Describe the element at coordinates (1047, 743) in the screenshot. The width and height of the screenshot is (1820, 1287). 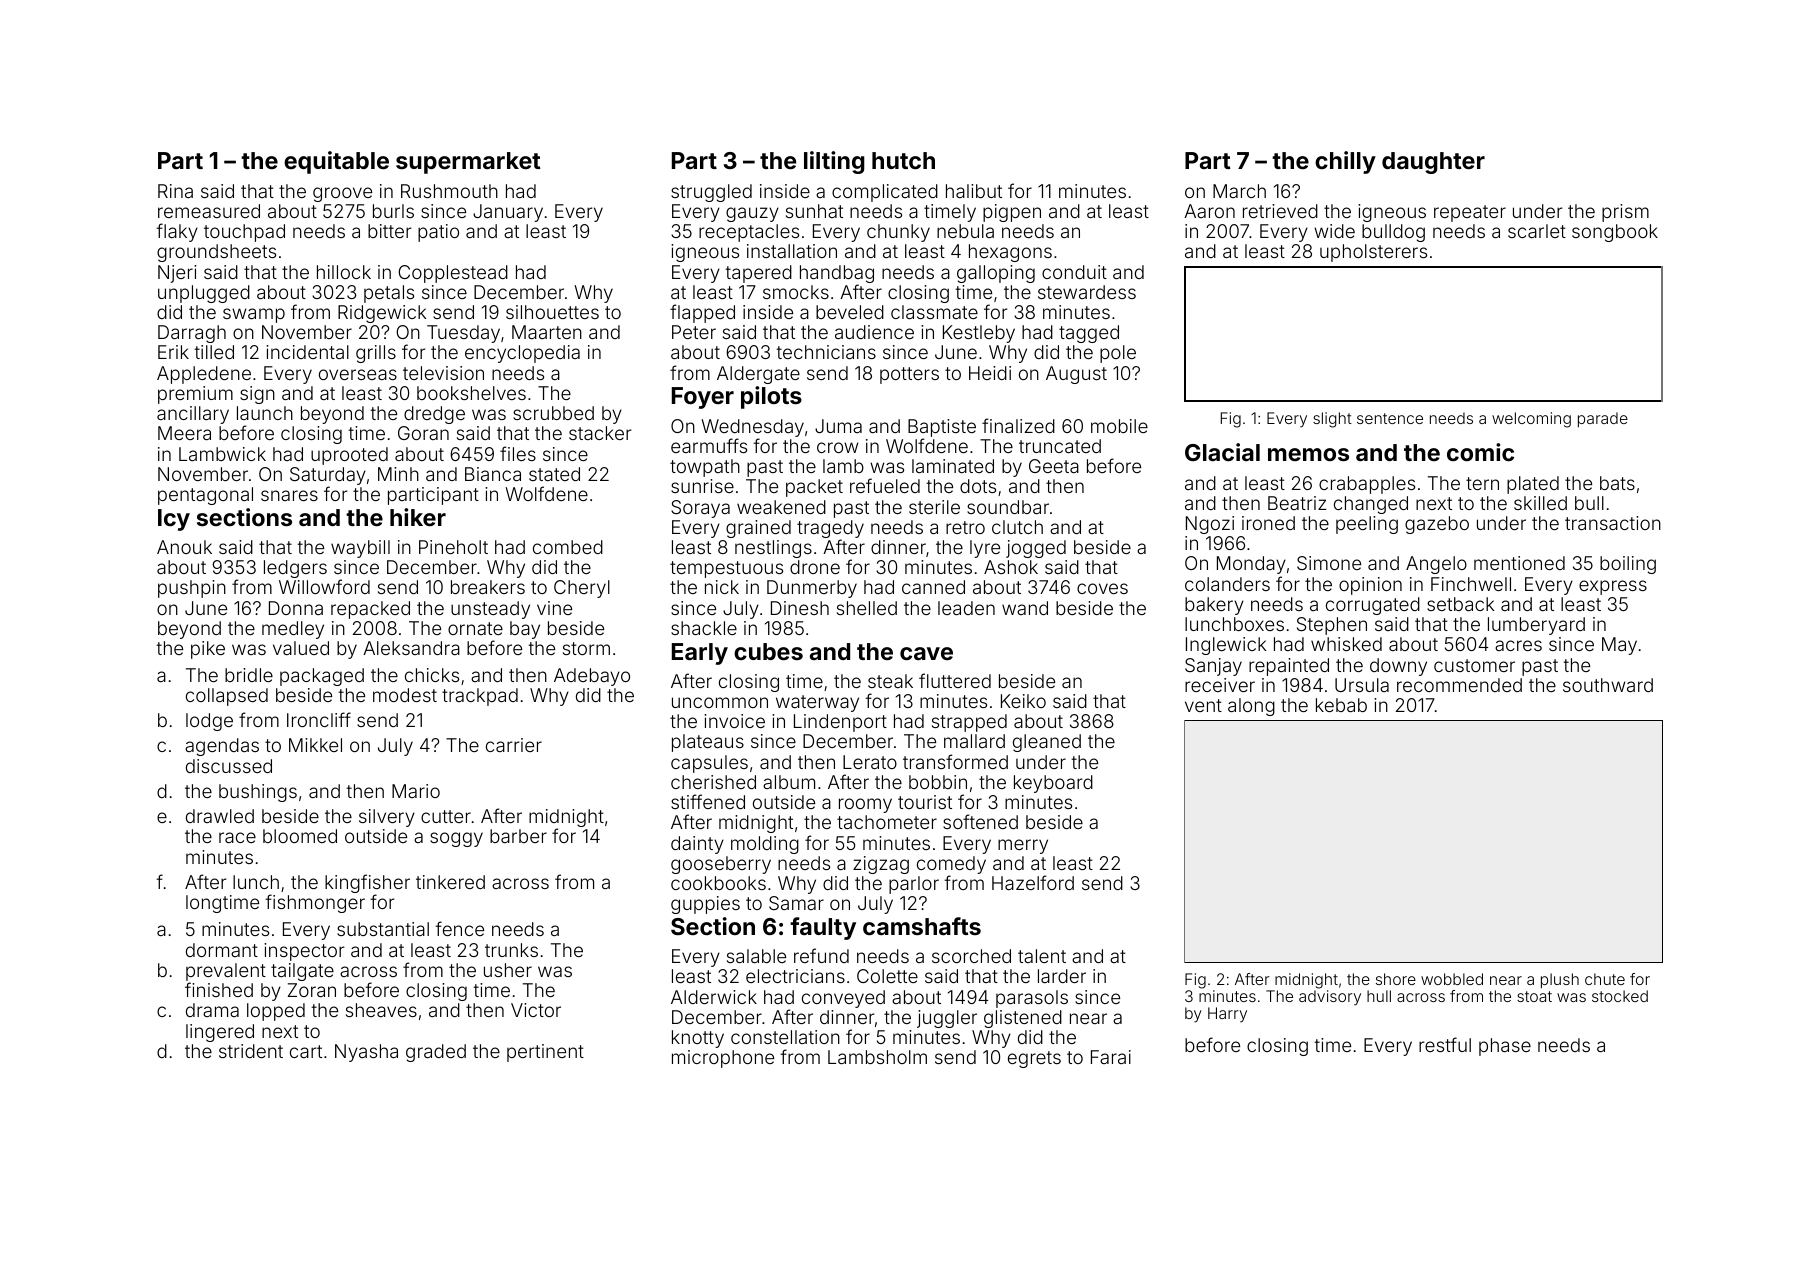
I see `gleaned` at that location.
